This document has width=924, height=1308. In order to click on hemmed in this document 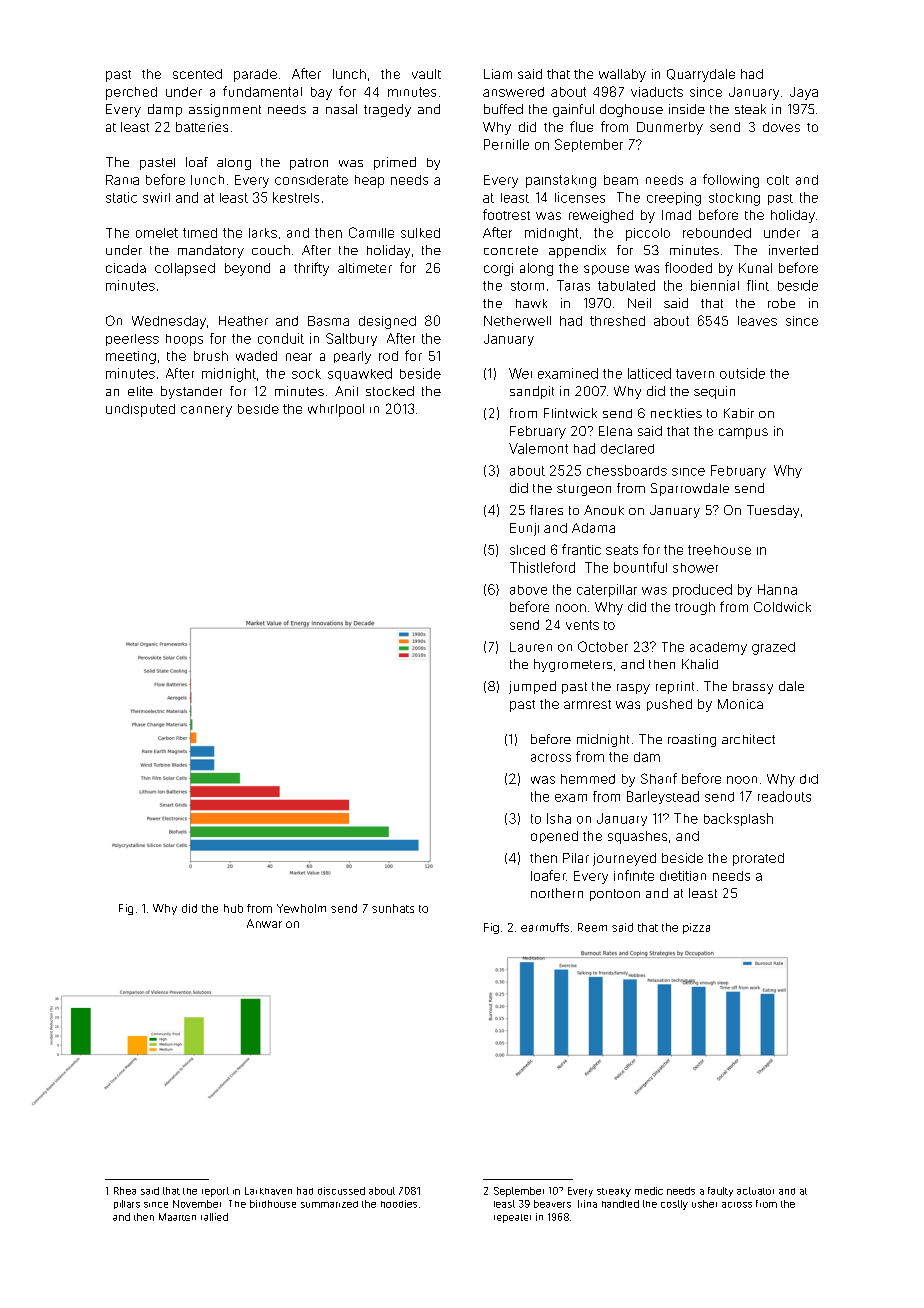, I will do `click(588, 779)`.
